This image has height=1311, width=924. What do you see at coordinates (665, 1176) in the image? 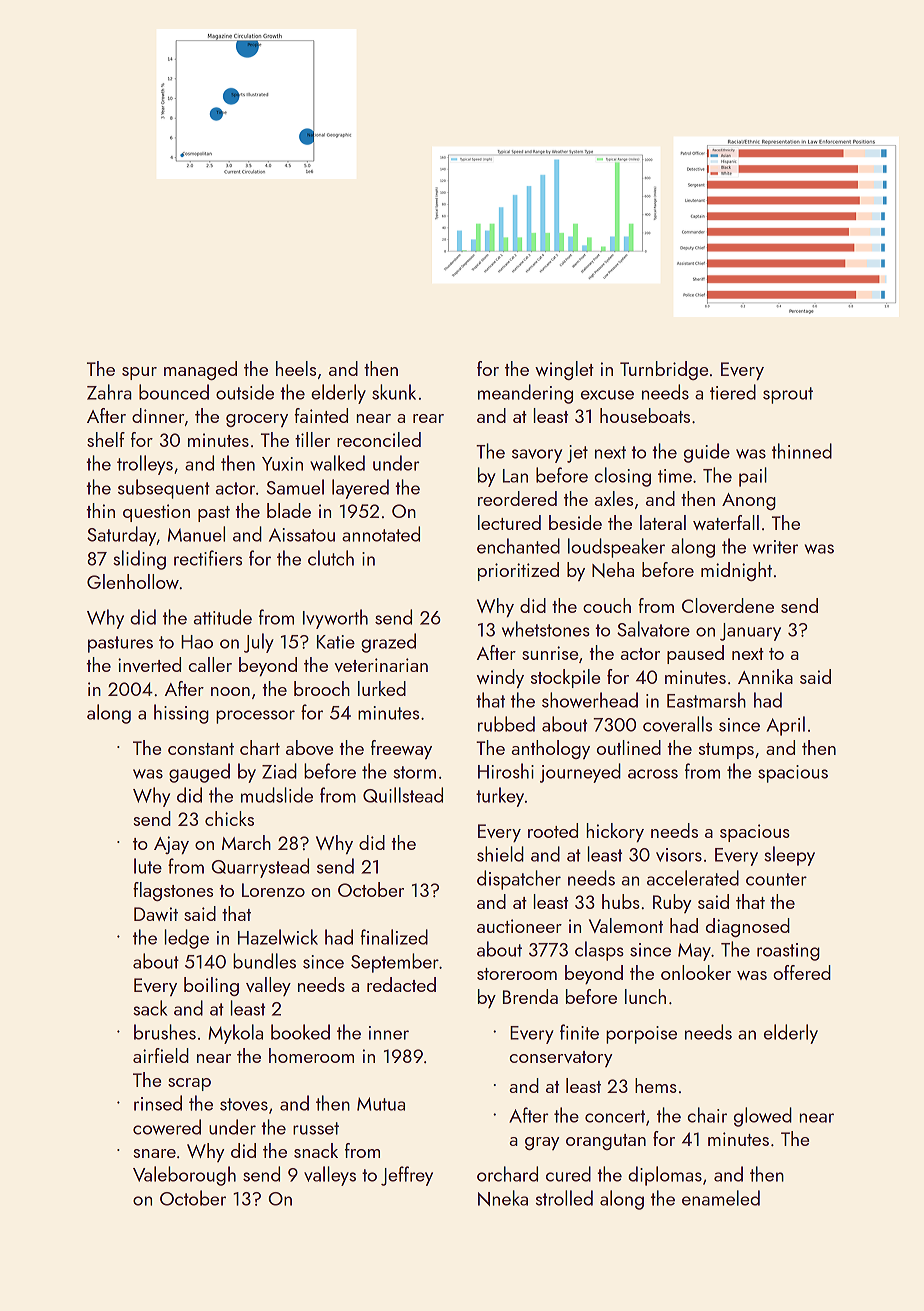
I see `diplomas` at bounding box center [665, 1176].
